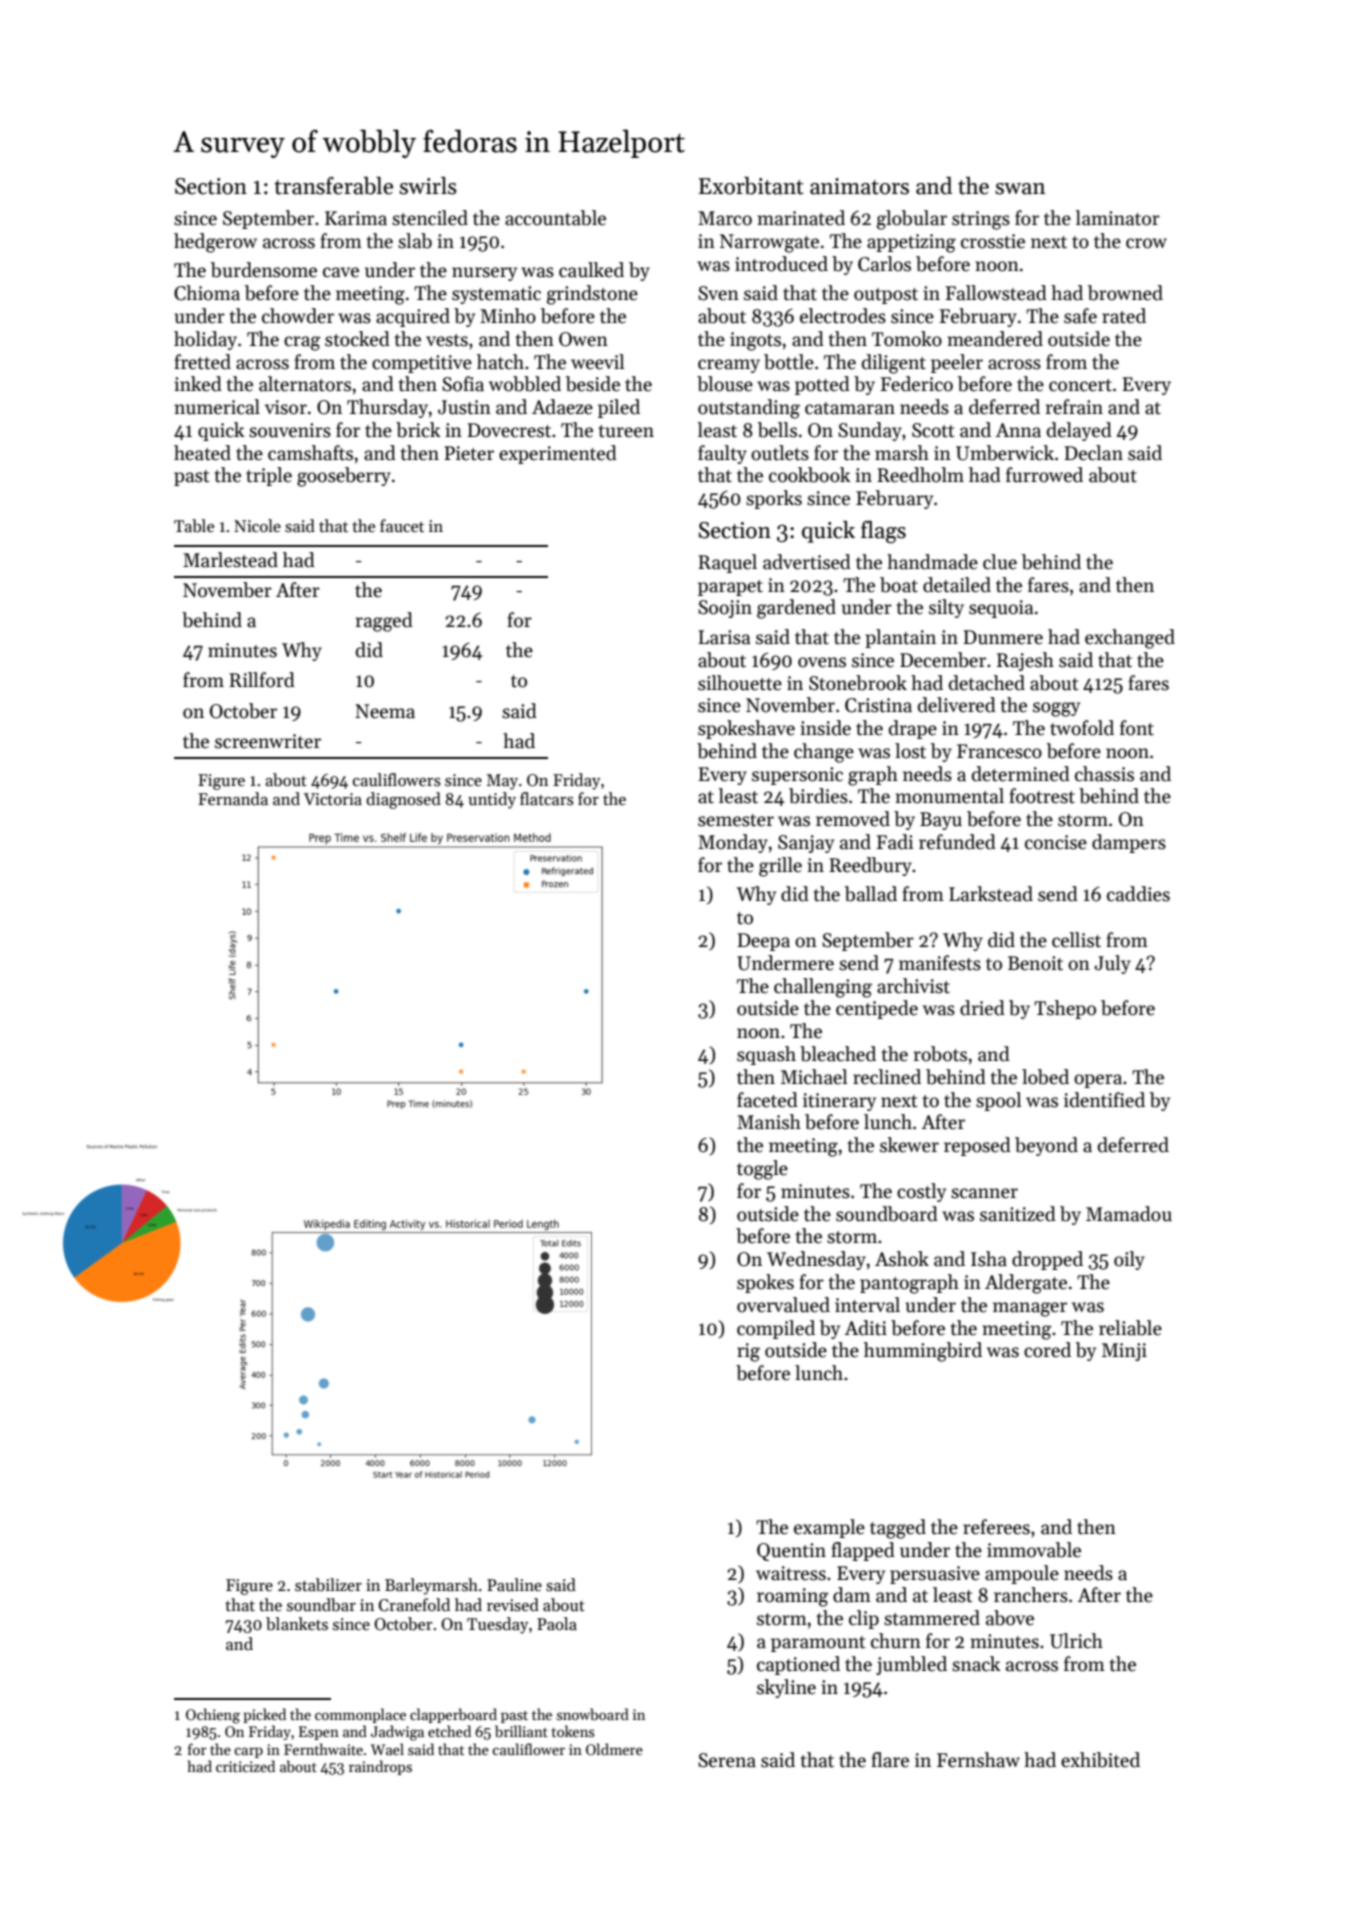 This image has width=1352, height=1913. Describe the element at coordinates (978, 1760) in the image. I see `Fernshaw` at that location.
